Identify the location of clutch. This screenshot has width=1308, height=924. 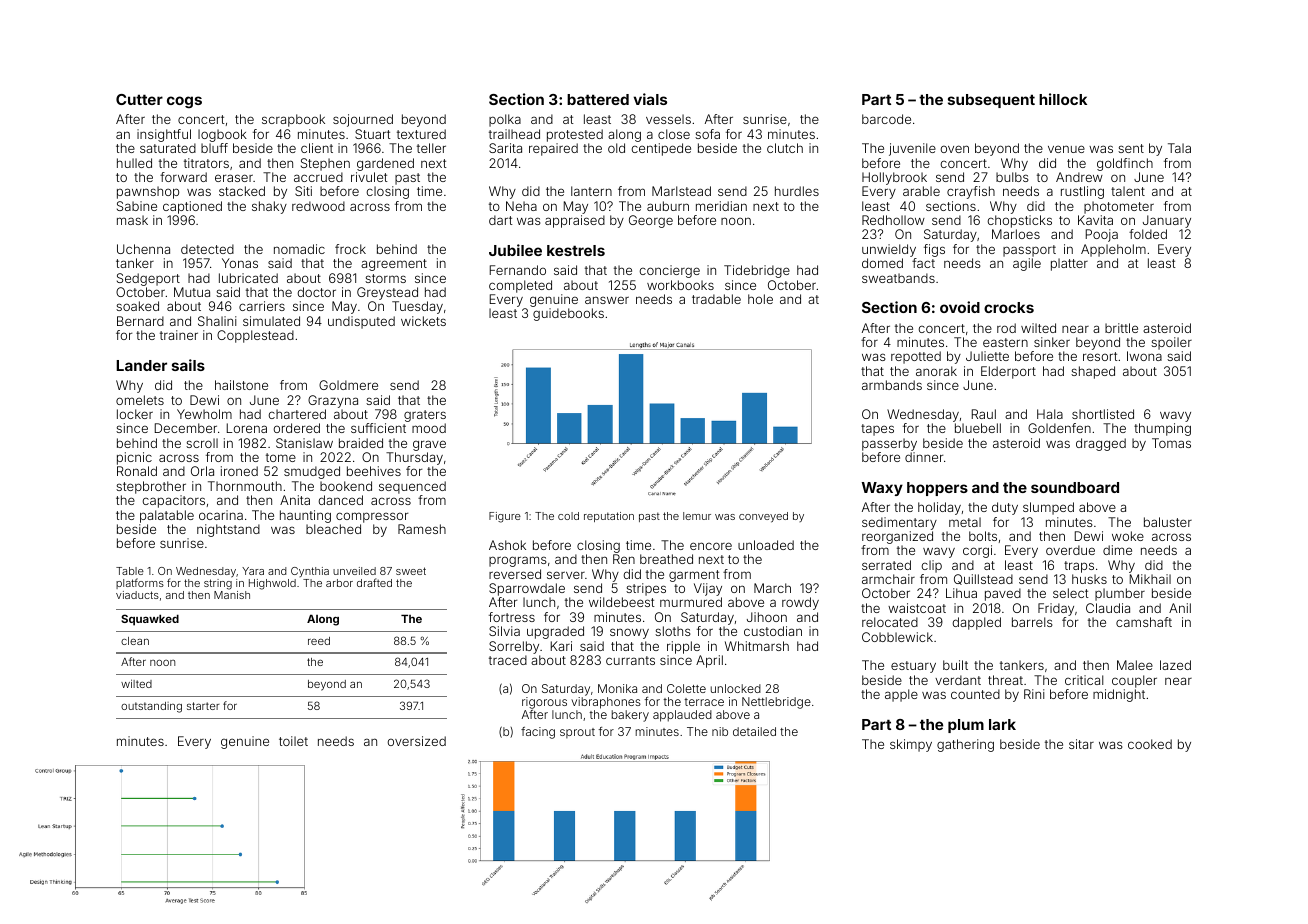
(785, 148).
